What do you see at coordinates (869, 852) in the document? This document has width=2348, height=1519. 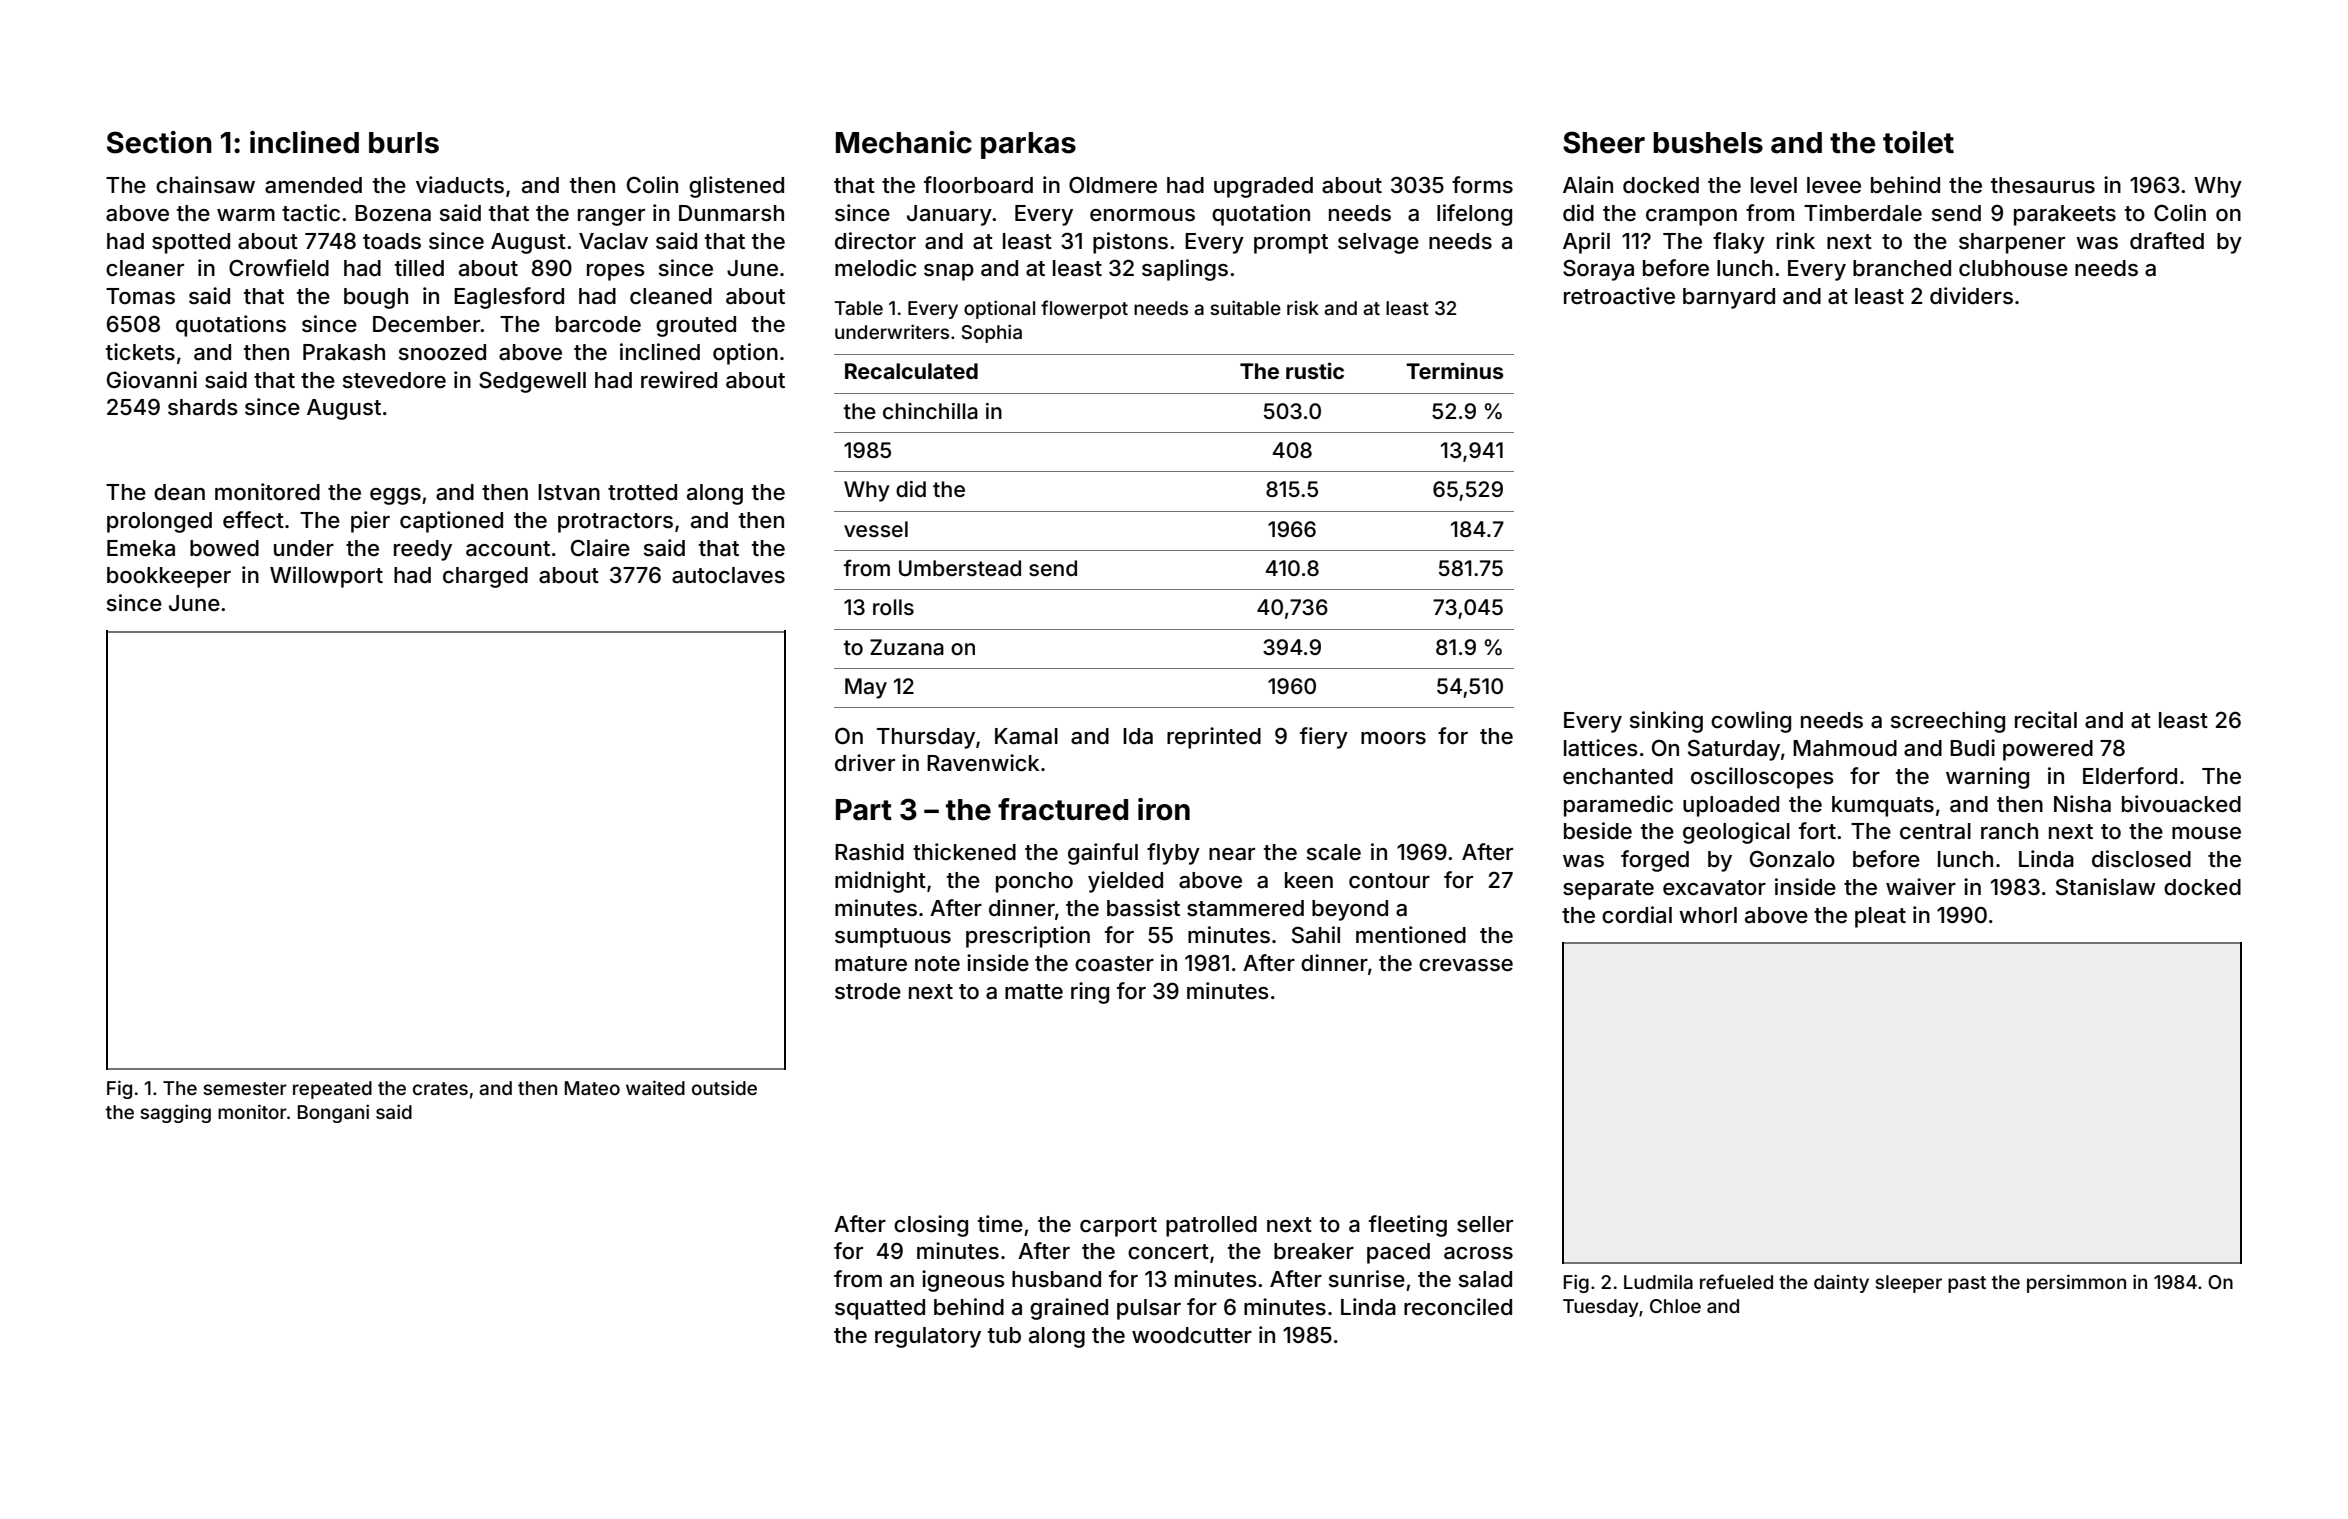 I see `Rashid` at bounding box center [869, 852].
